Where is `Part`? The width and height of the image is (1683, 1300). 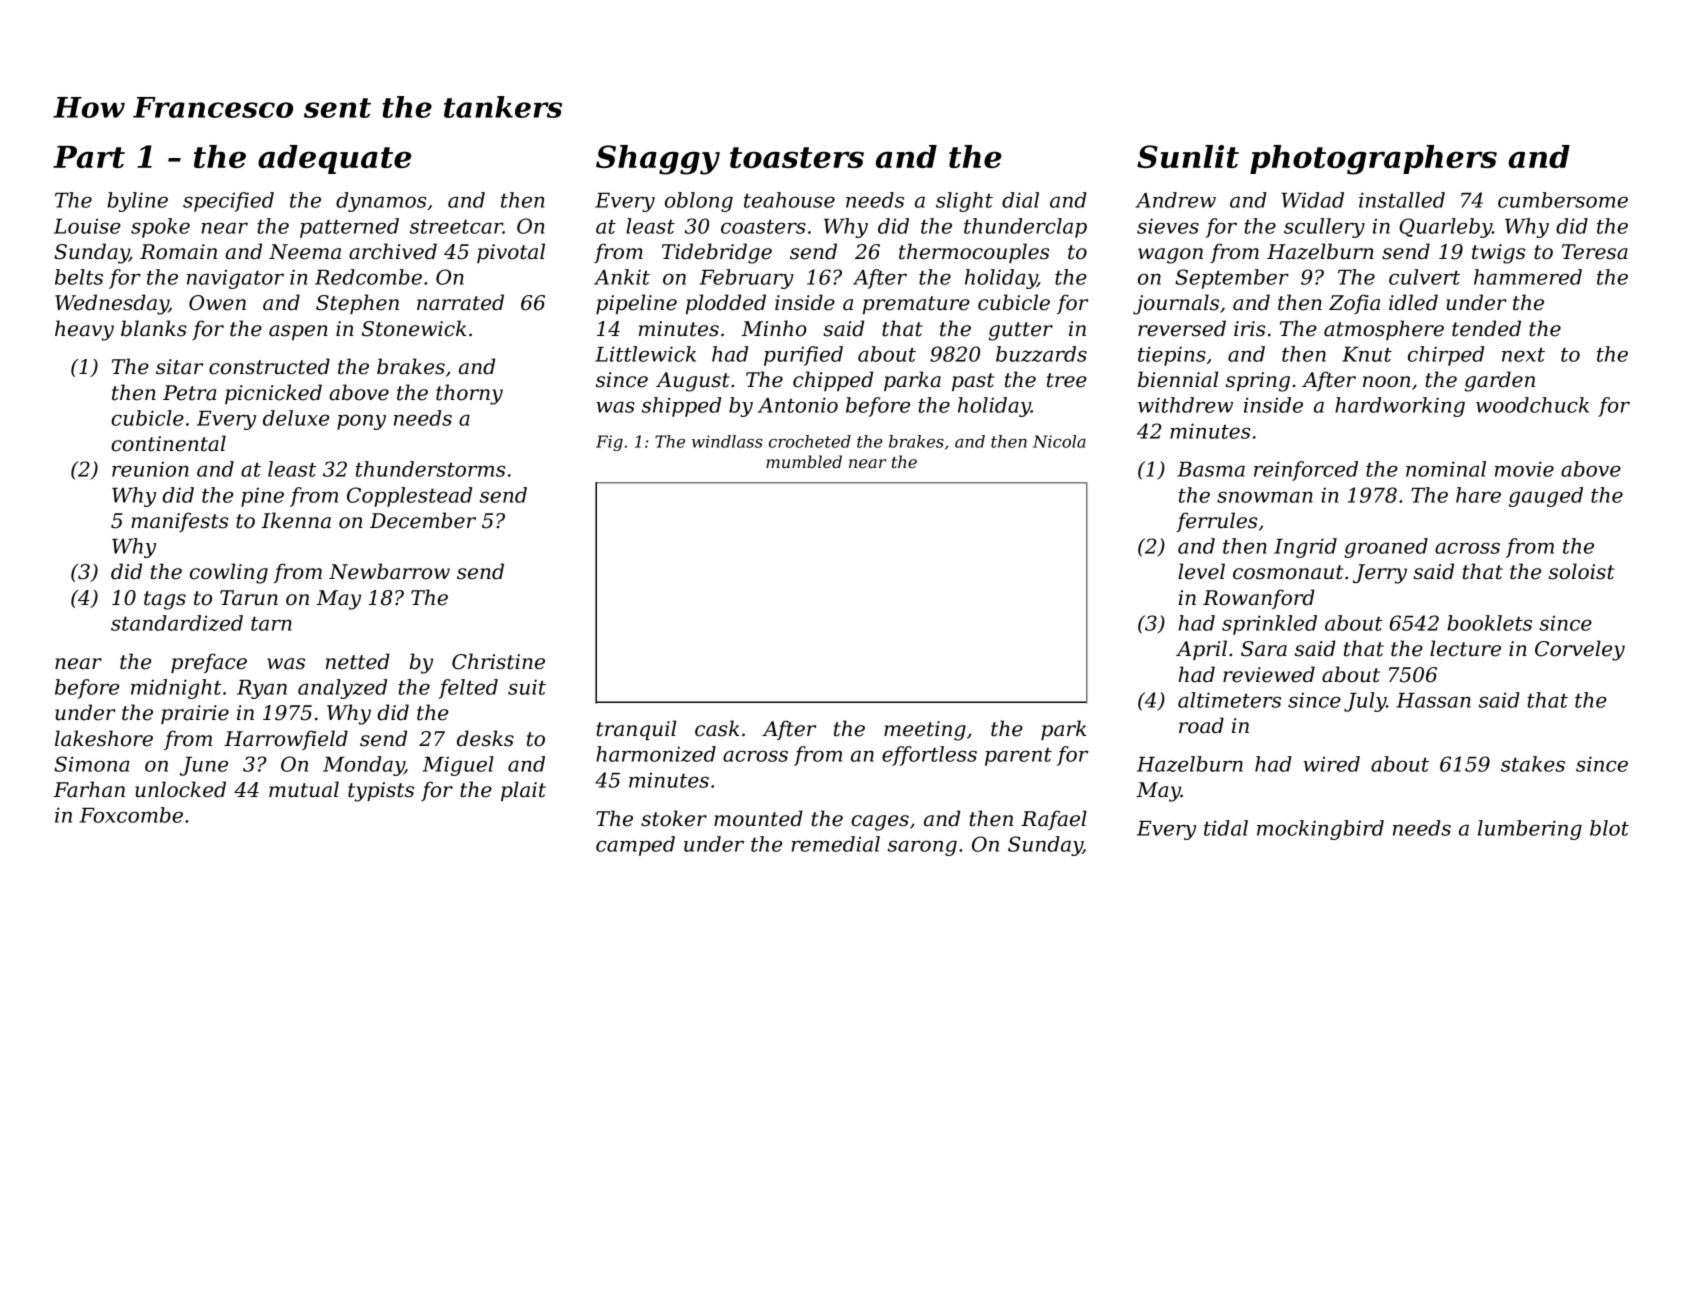
Part is located at coordinates (89, 157).
